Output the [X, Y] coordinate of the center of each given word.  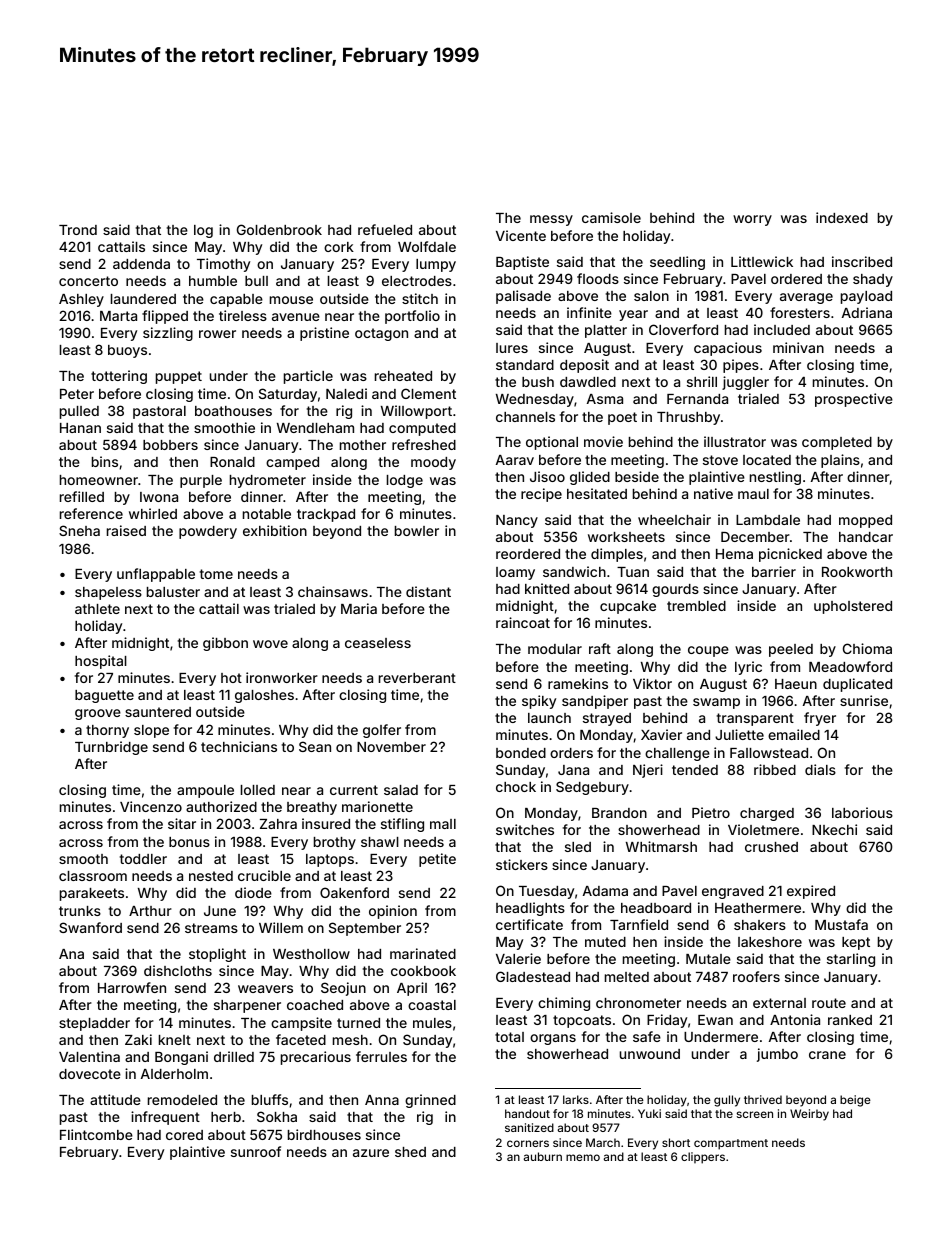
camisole [611, 217]
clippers [703, 1158]
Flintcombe [96, 1134]
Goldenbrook [279, 229]
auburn [543, 1156]
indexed [842, 217]
